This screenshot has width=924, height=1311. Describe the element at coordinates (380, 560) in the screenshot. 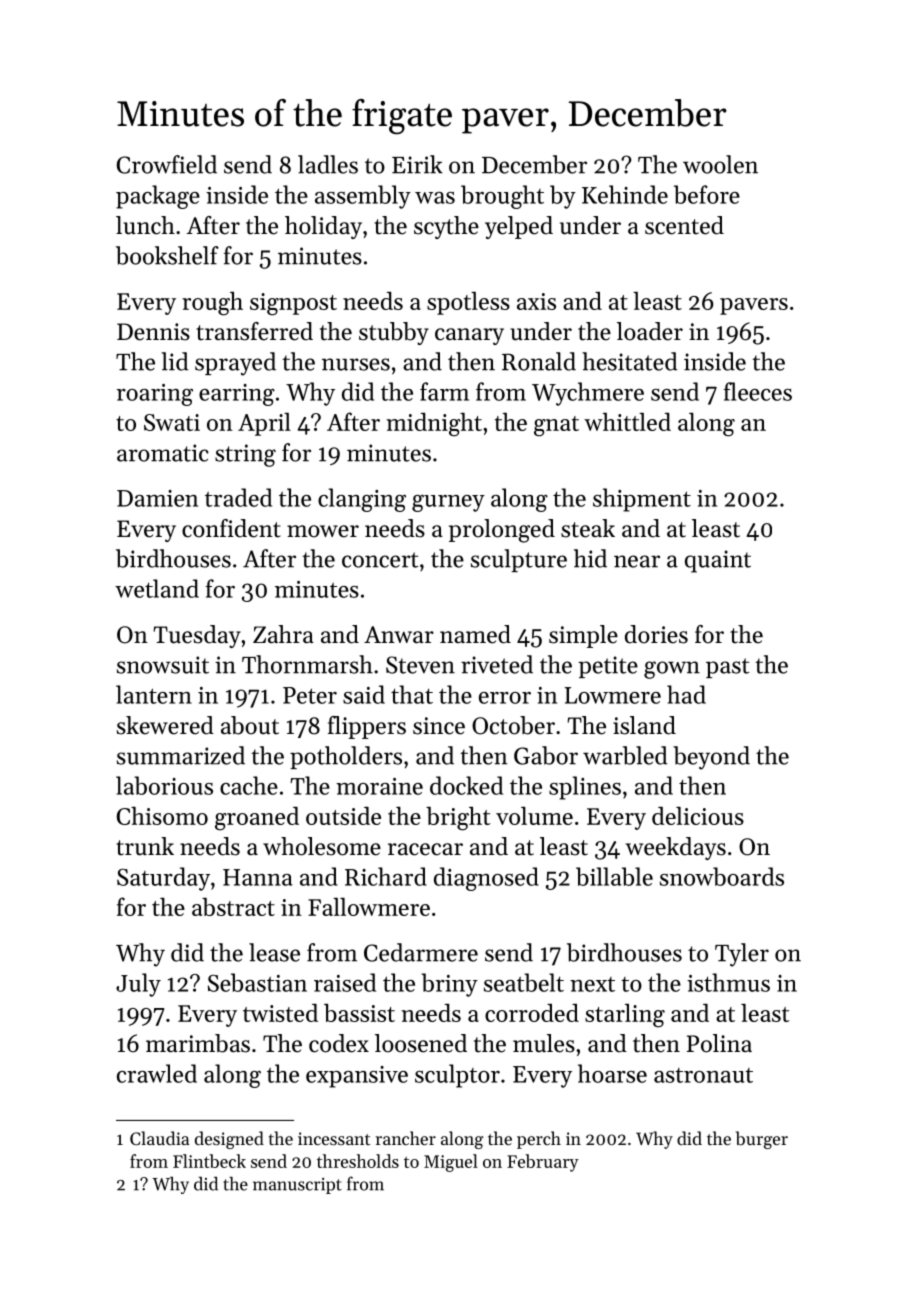

I see `concert` at that location.
